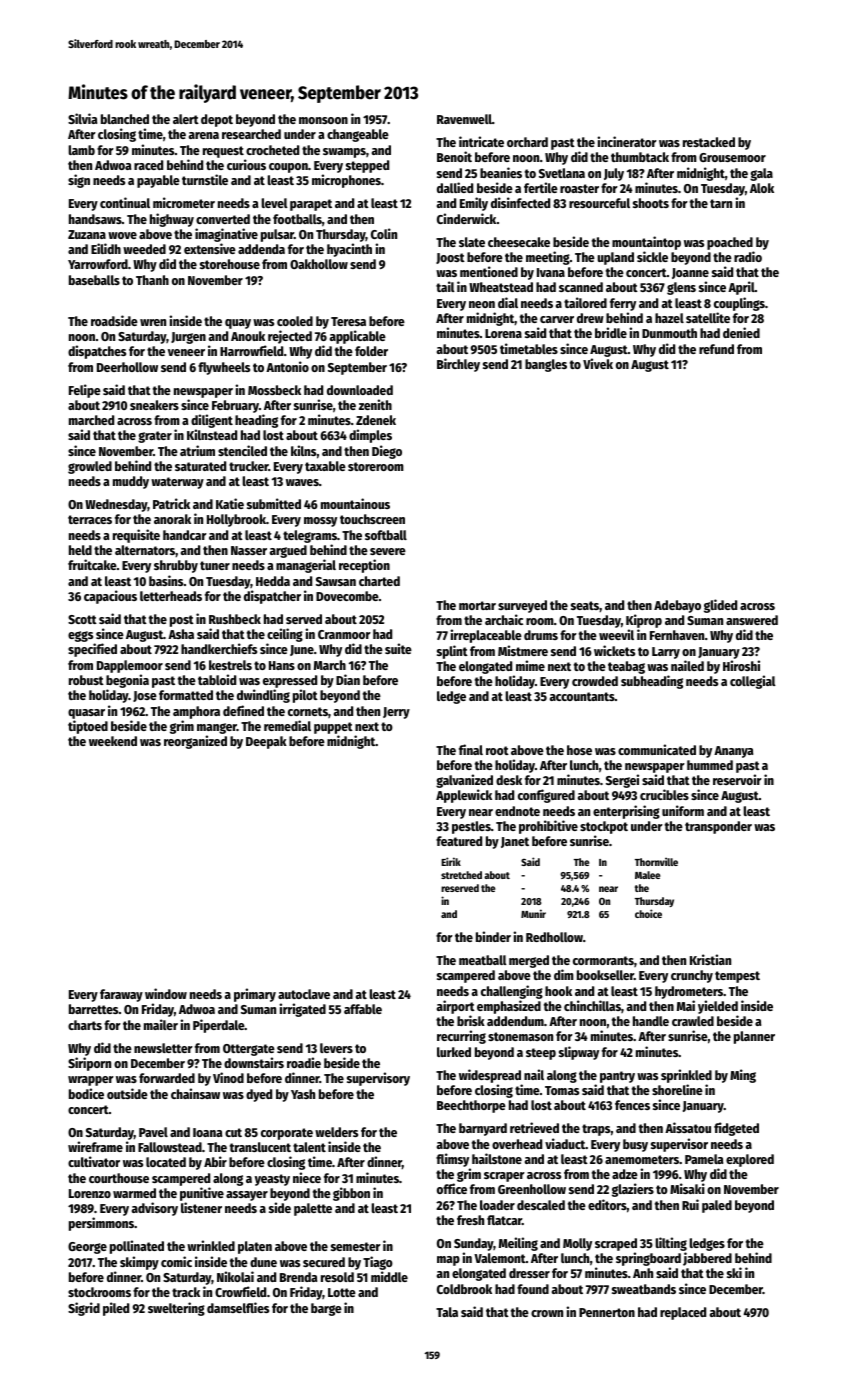  What do you see at coordinates (626, 812) in the screenshot?
I see `enterprising` at bounding box center [626, 812].
